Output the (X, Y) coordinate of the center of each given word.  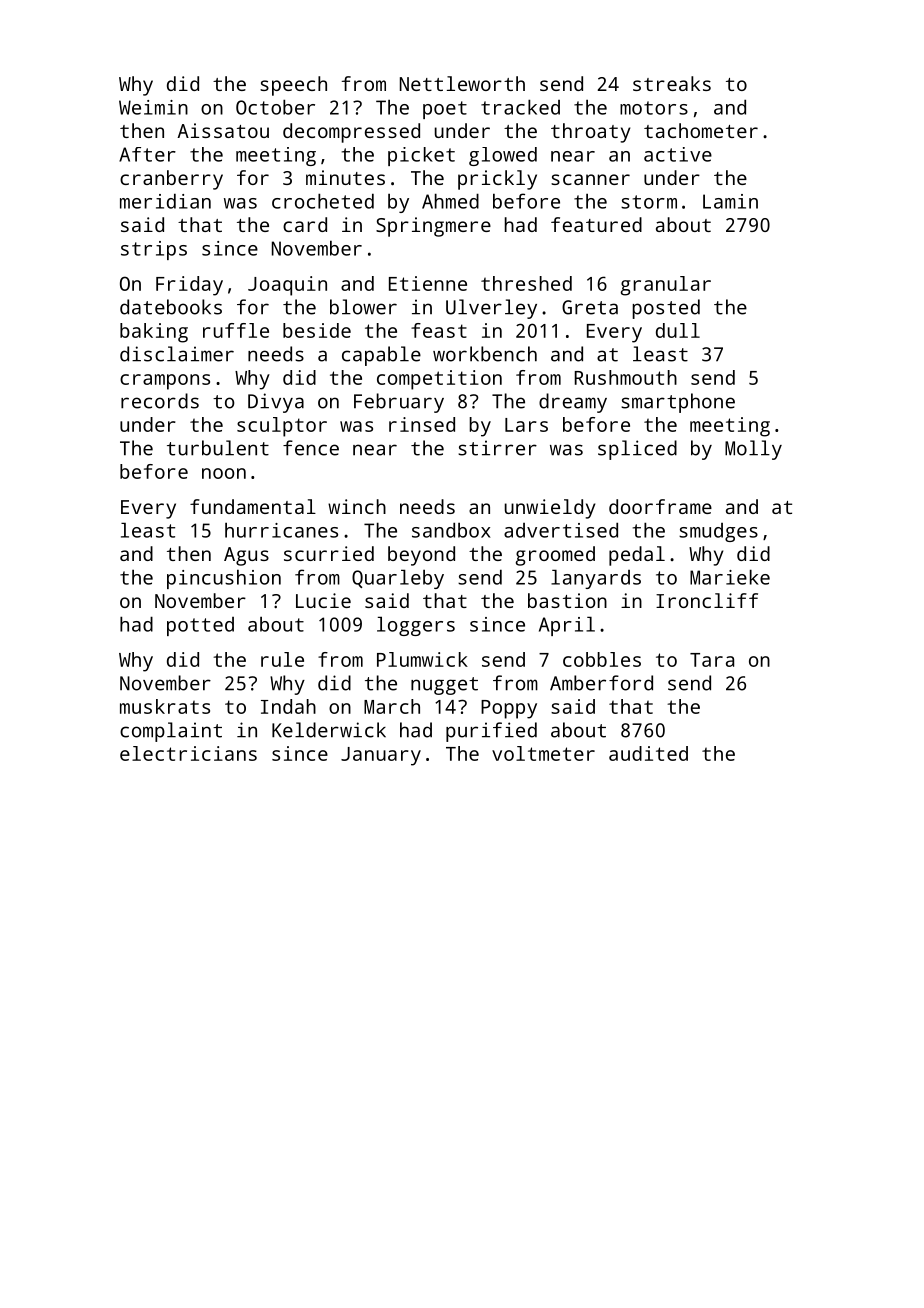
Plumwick (422, 659)
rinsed (422, 424)
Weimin (153, 107)
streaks (672, 83)
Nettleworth (462, 83)
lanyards (596, 579)
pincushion (224, 579)
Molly (753, 450)
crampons (165, 382)
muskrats (165, 706)
